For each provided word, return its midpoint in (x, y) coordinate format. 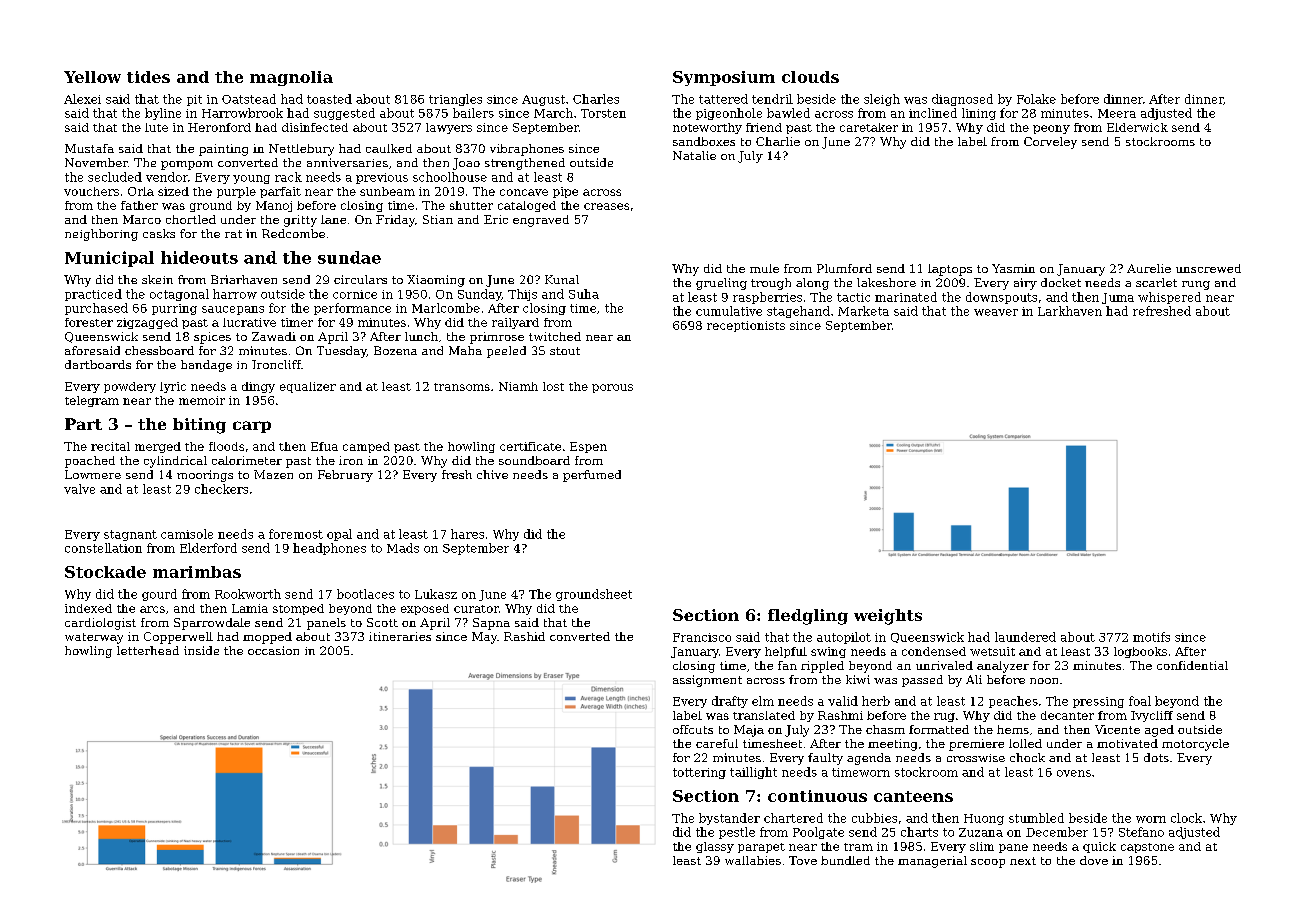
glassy (715, 847)
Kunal (562, 279)
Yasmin (1013, 268)
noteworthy (707, 128)
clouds (810, 77)
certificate (530, 446)
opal (339, 535)
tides (148, 77)
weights (888, 617)
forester (89, 322)
